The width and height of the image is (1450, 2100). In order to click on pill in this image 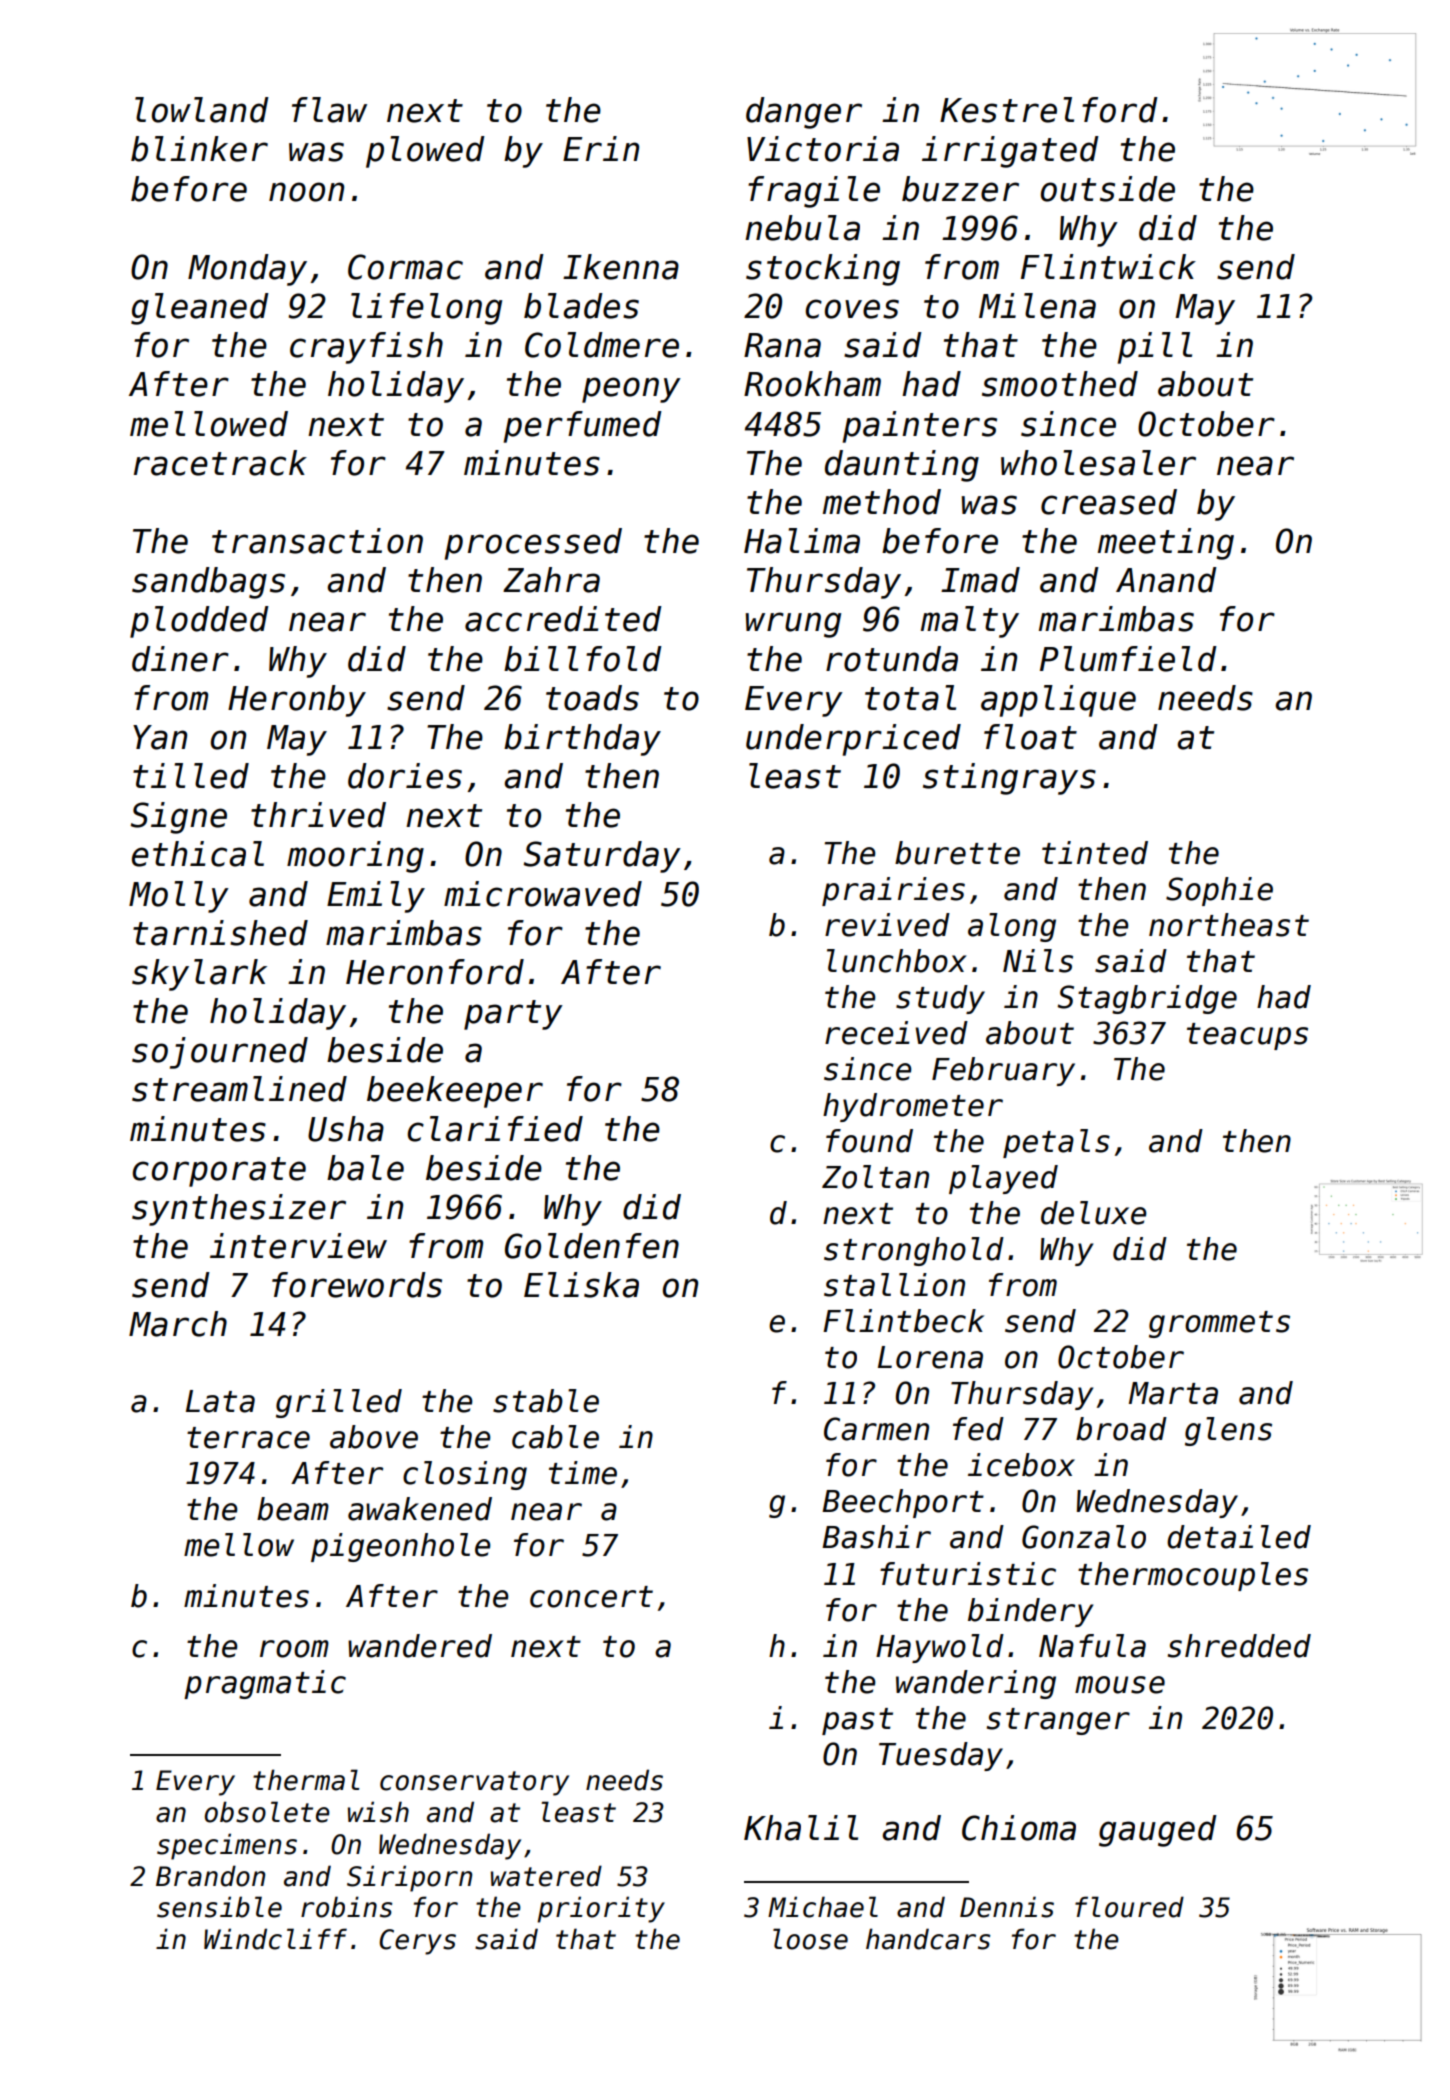, I will do `click(1155, 348)`.
